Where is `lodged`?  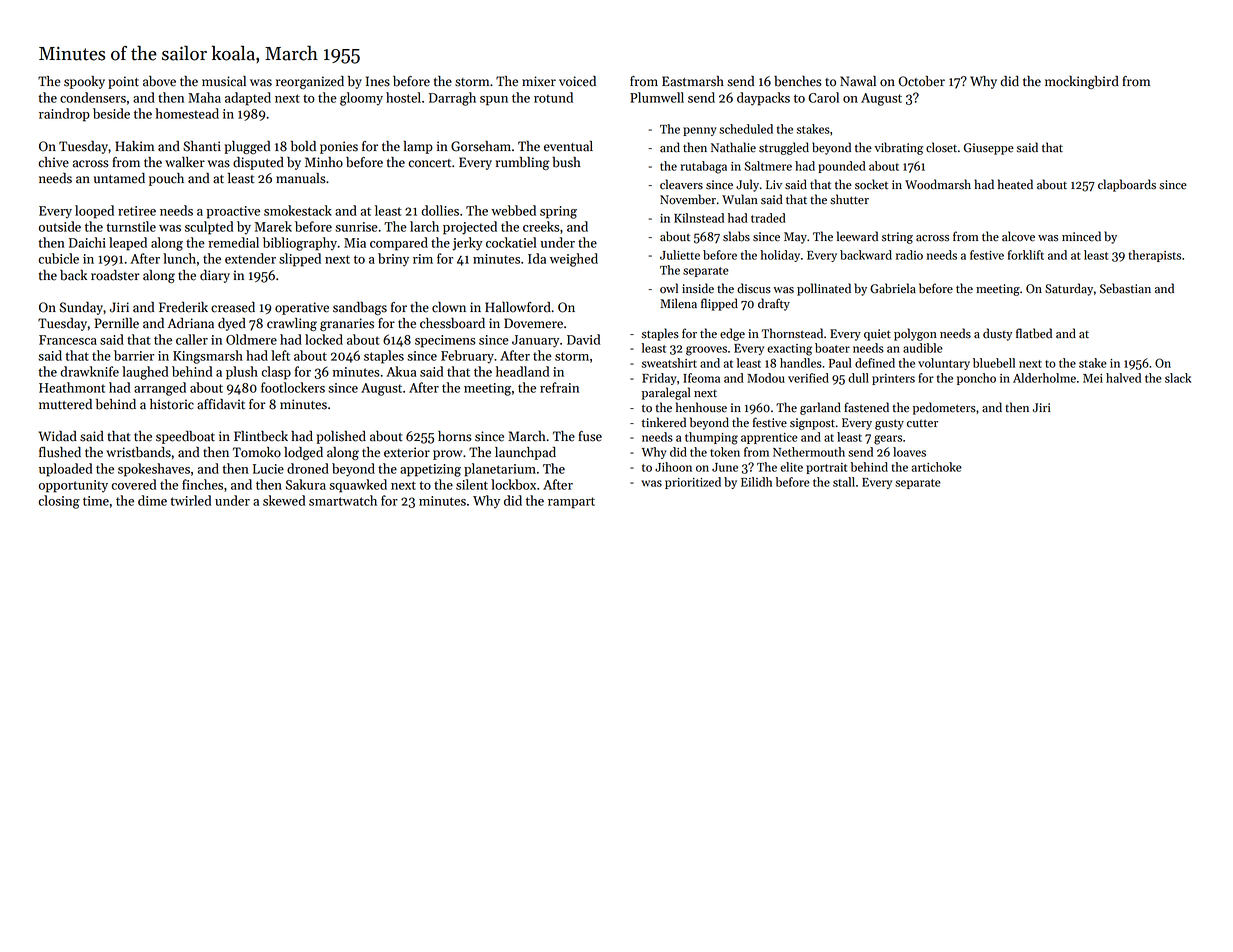 lodged is located at coordinates (303, 453).
